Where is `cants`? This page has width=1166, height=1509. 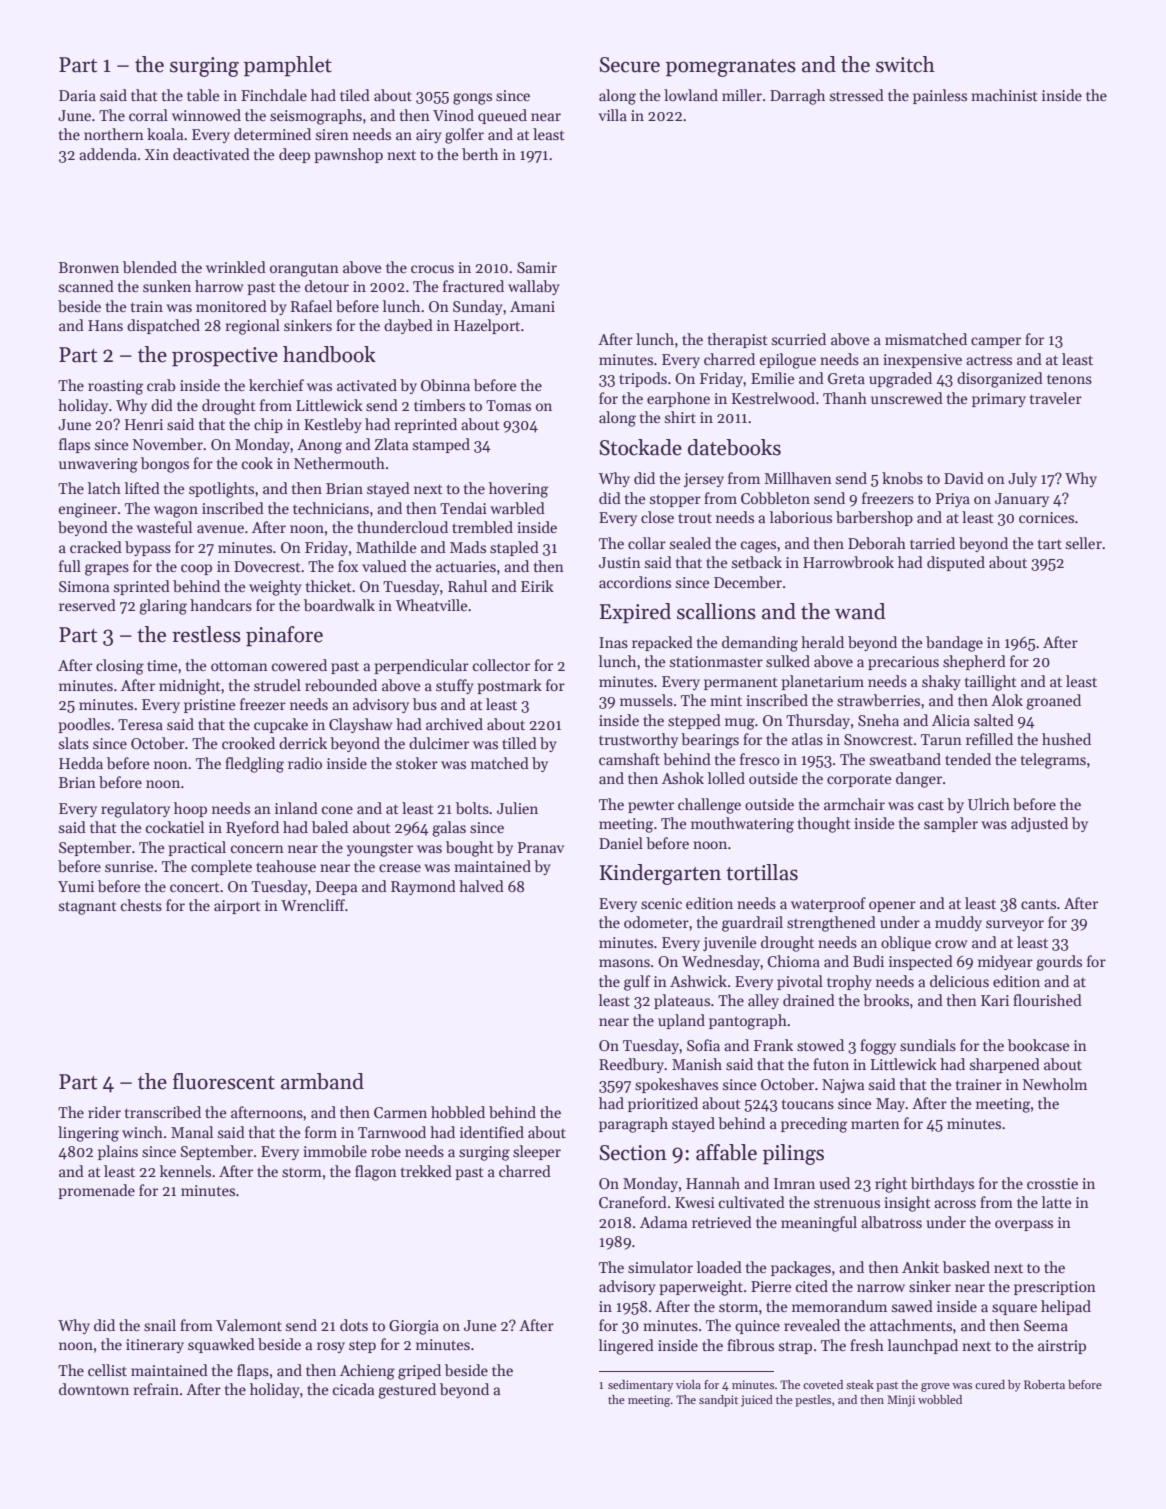
cants is located at coordinates (1038, 904).
